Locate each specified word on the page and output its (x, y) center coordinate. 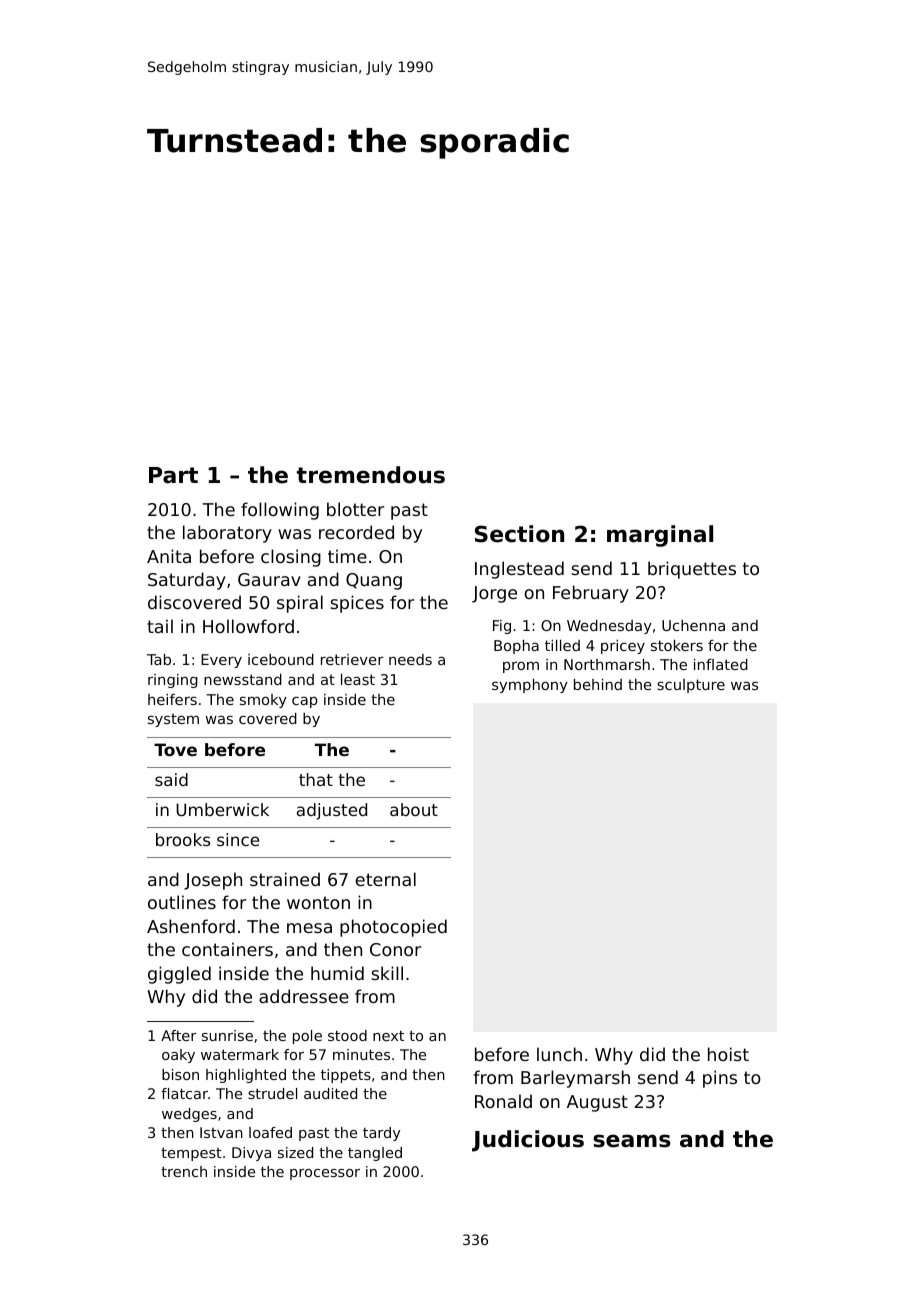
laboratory (227, 534)
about (414, 809)
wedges (189, 1115)
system (173, 720)
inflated (721, 664)
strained (285, 879)
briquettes (692, 570)
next (388, 1036)
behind (598, 684)
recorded (356, 532)
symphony (530, 686)
